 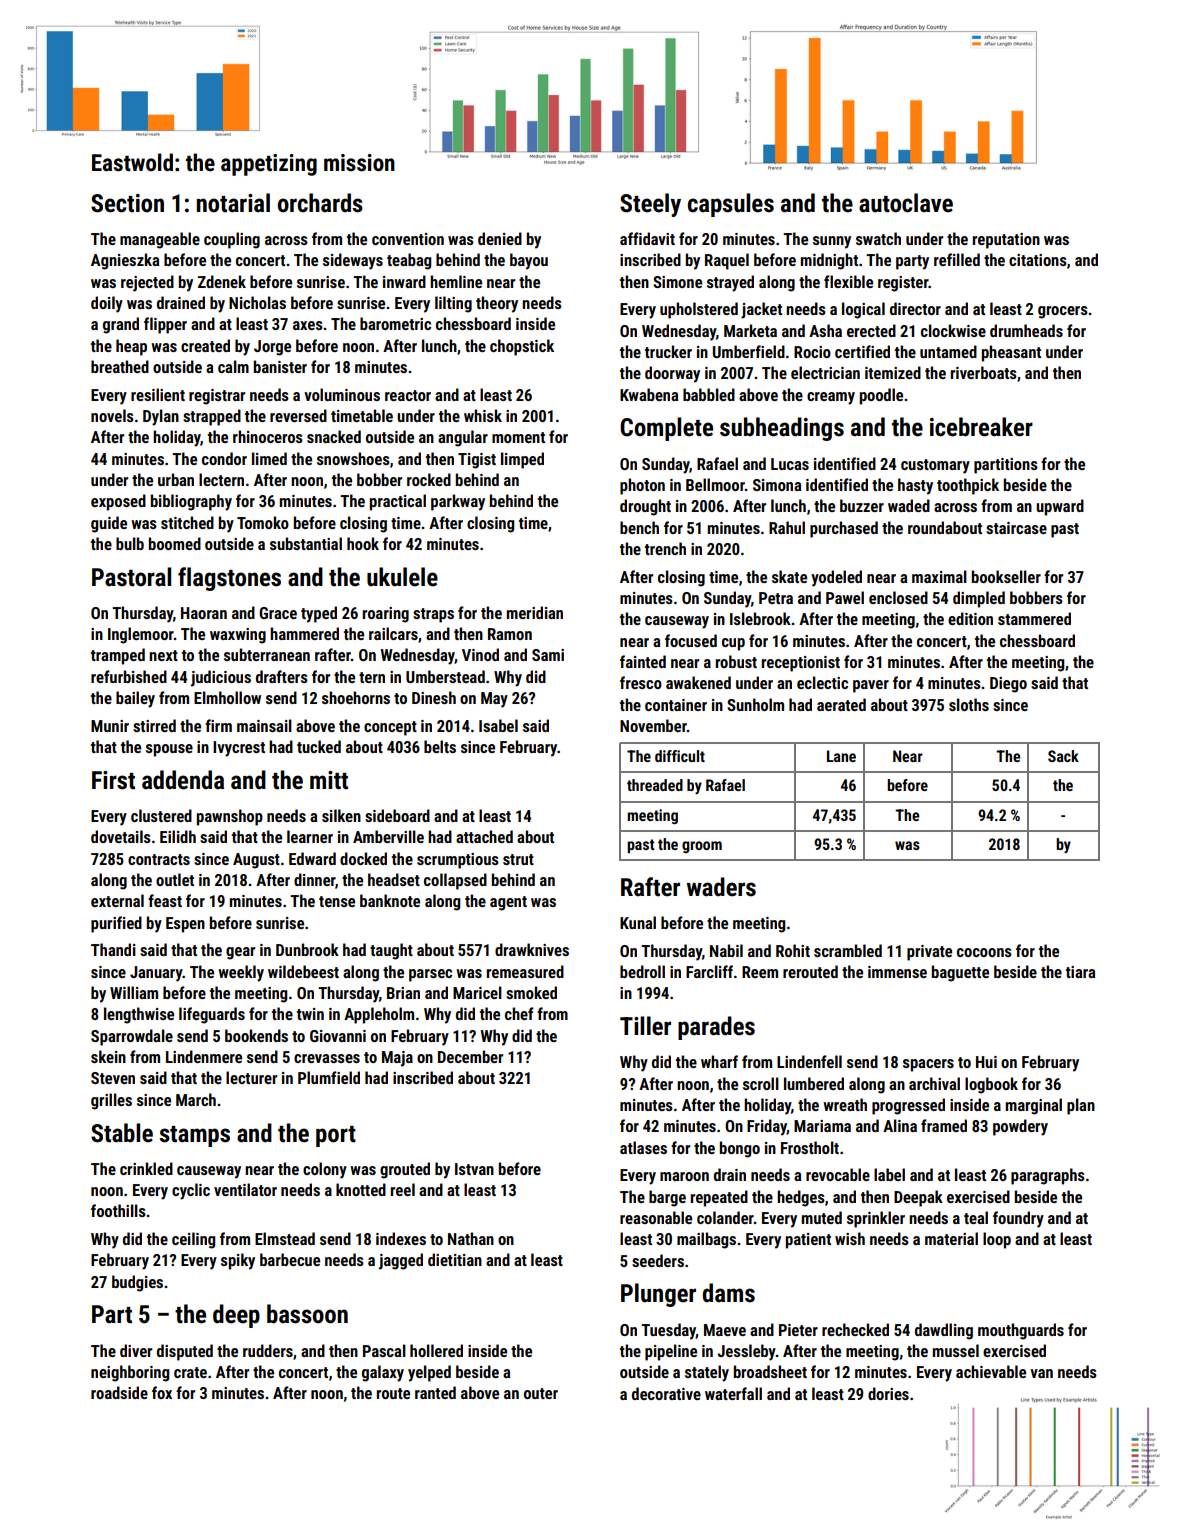 What do you see at coordinates (1026, 330) in the image?
I see `drumheads` at bounding box center [1026, 330].
